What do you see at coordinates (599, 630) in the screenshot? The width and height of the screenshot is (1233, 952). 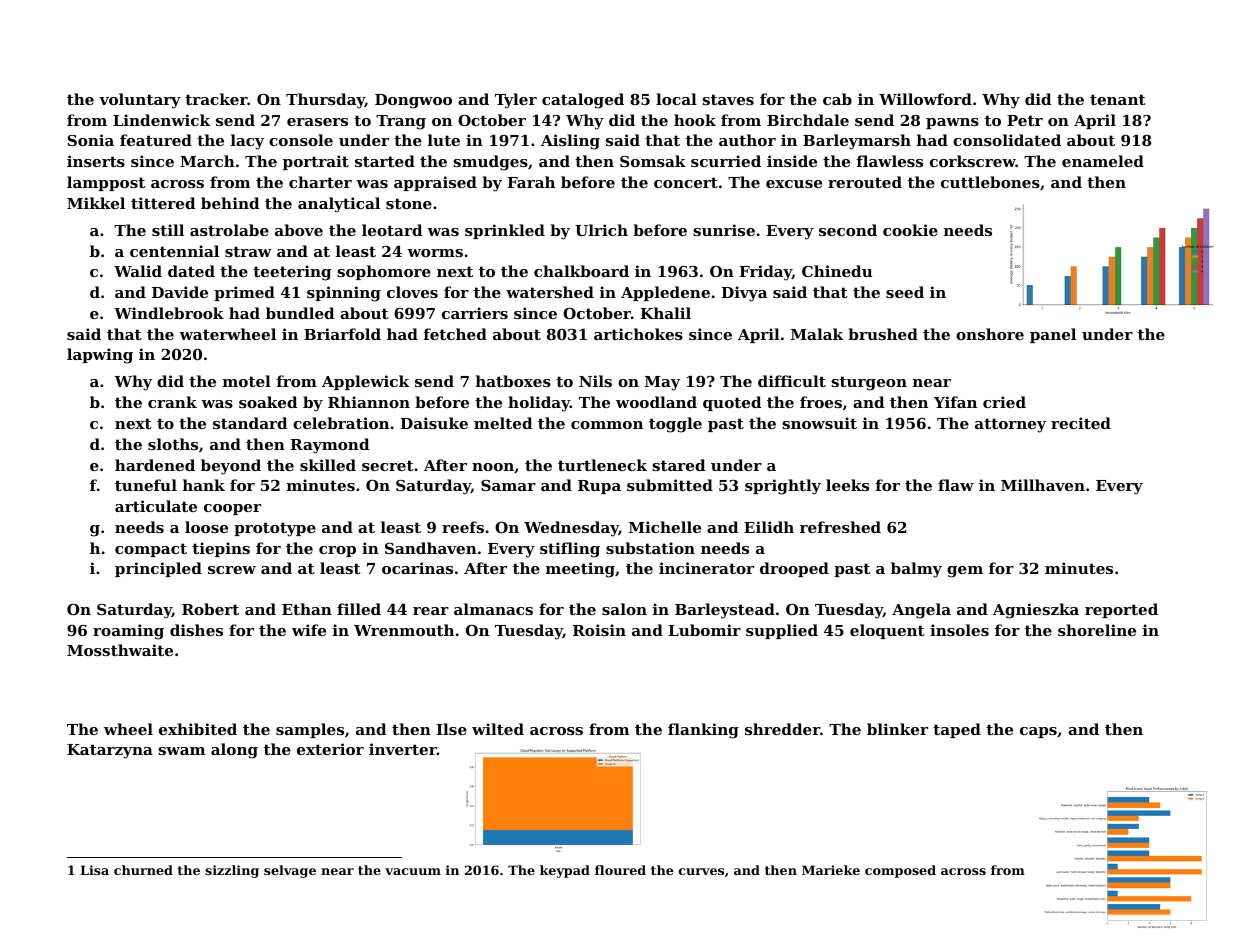 I see `Roisin` at bounding box center [599, 630].
